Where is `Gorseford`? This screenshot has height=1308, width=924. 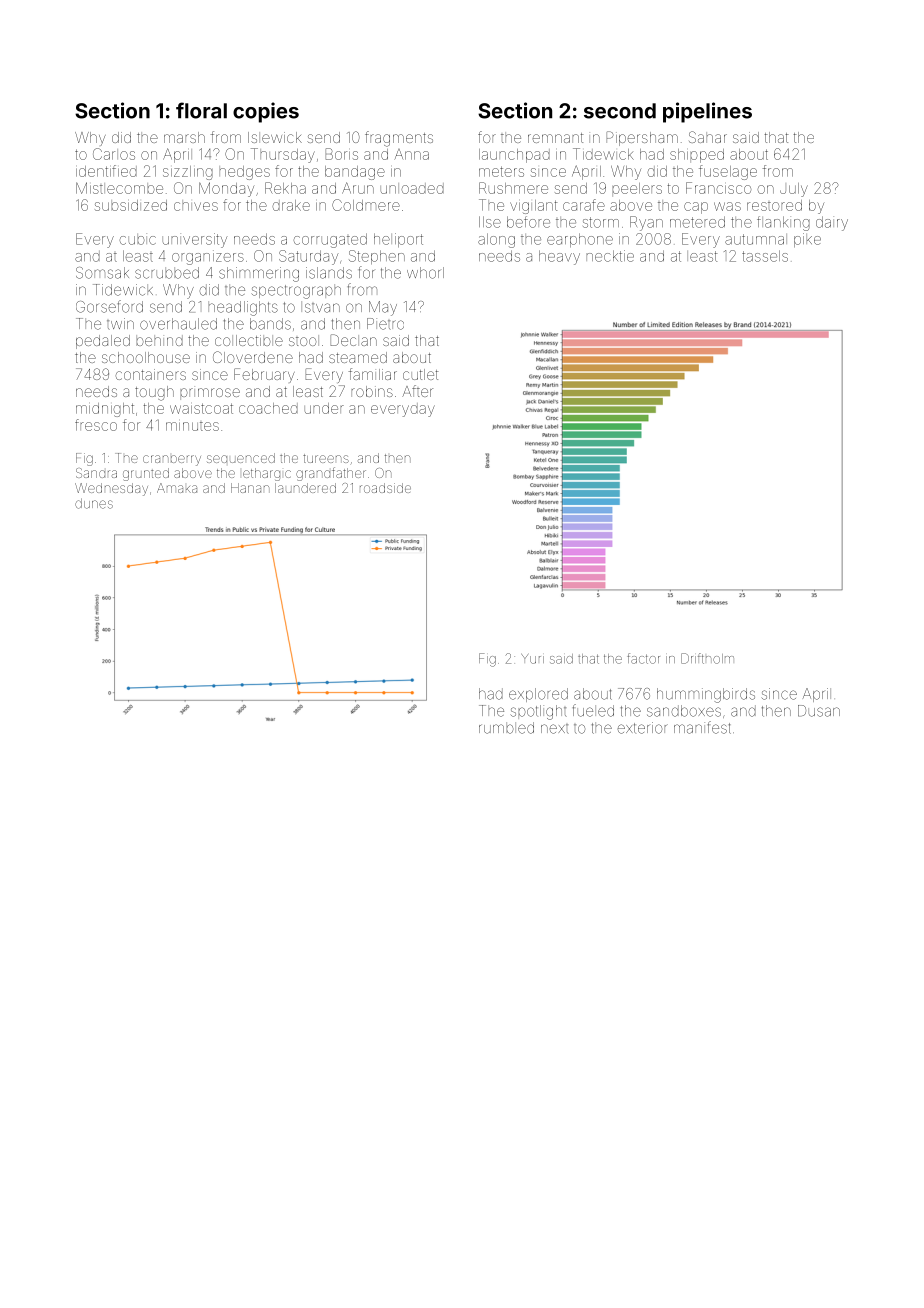 Gorseford is located at coordinates (109, 306).
